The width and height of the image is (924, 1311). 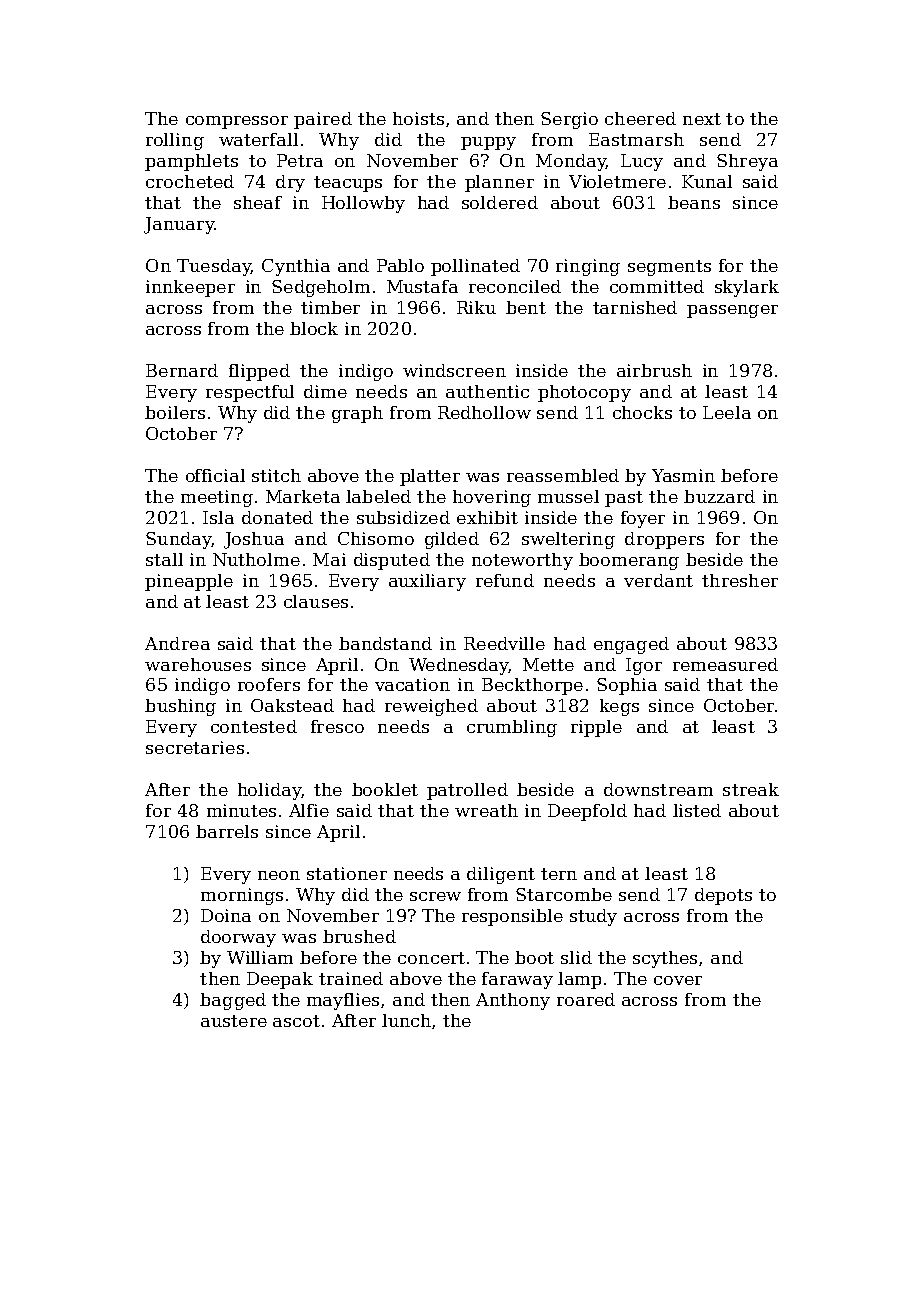 I want to click on Isla, so click(x=218, y=517).
